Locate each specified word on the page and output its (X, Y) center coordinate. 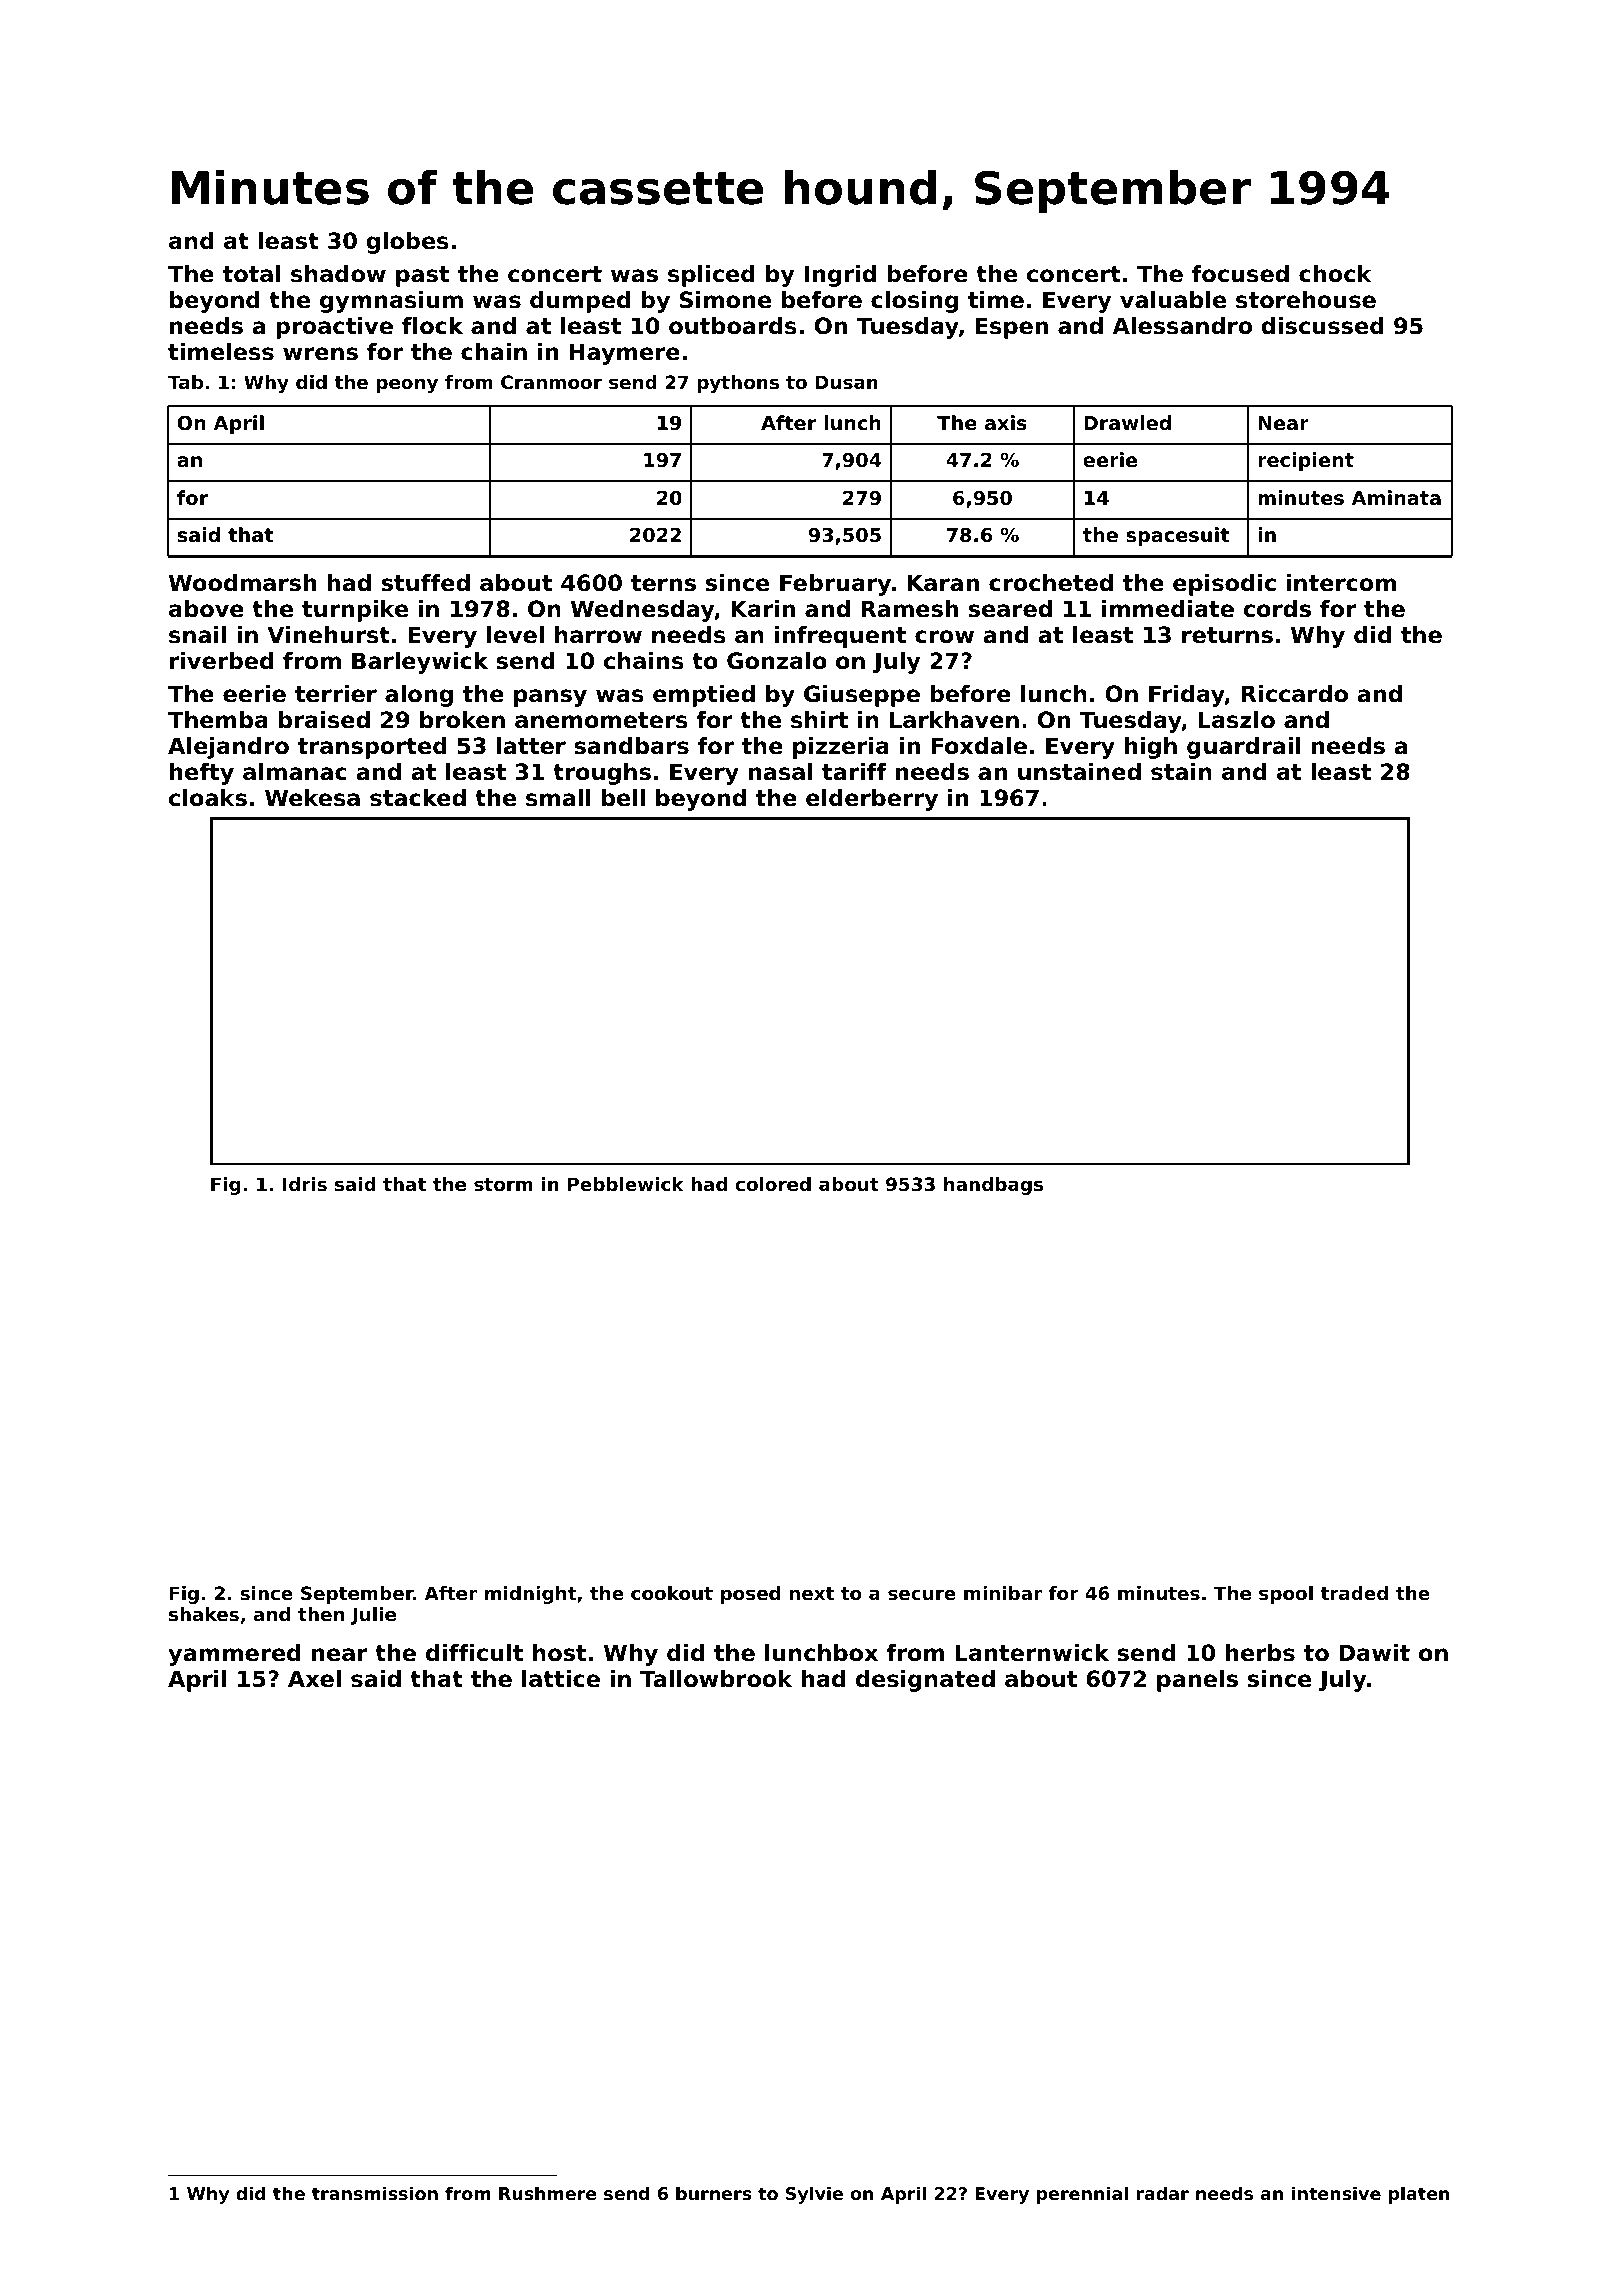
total (252, 274)
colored (773, 1184)
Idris (305, 1184)
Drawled (1127, 422)
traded (1354, 1593)
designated (925, 1681)
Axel (314, 1679)
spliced (711, 276)
